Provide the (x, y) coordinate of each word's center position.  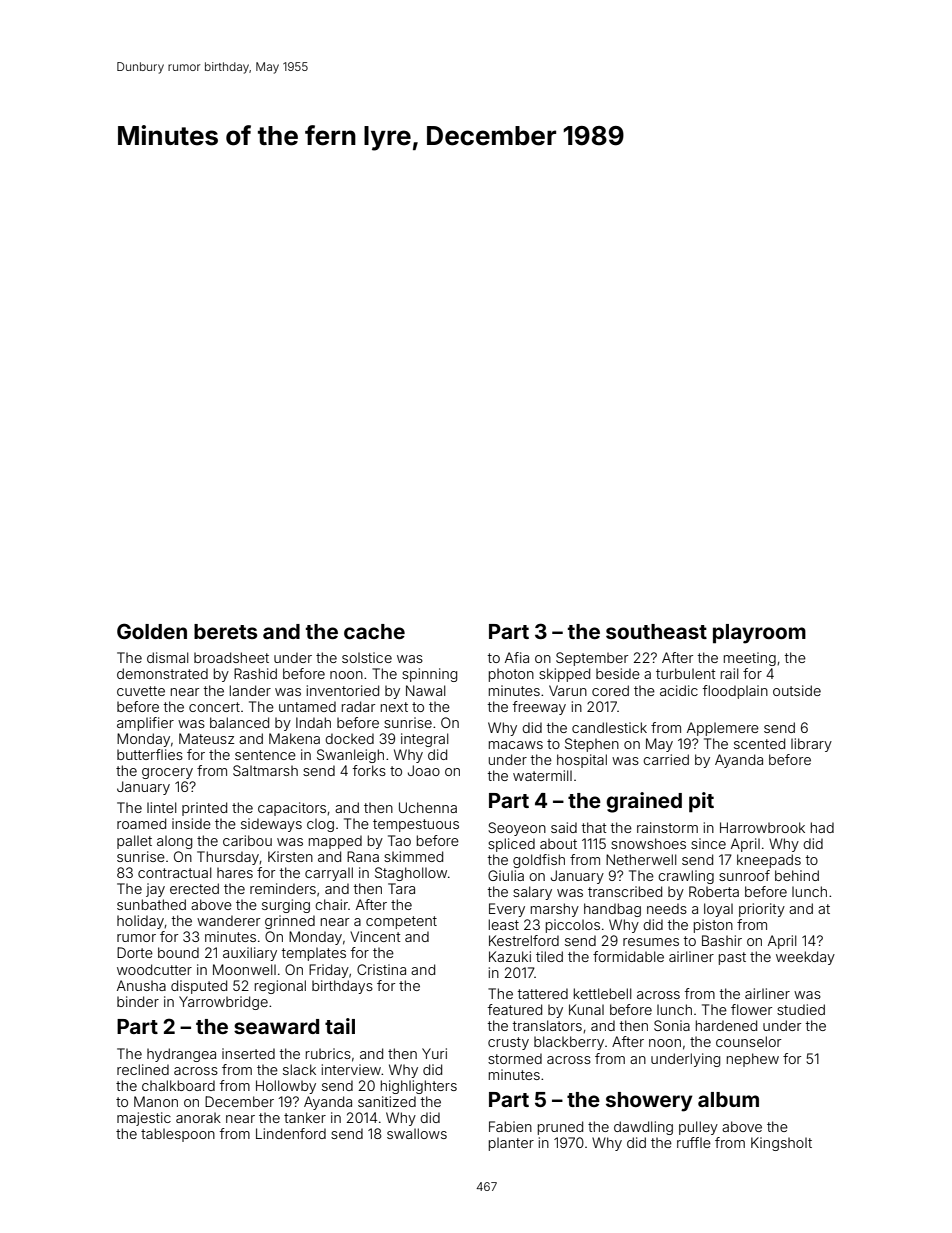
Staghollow (411, 874)
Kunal (586, 1009)
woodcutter (154, 969)
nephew (753, 1060)
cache (374, 631)
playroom (759, 634)
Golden (152, 631)
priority (762, 910)
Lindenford (291, 1133)
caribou (247, 840)
